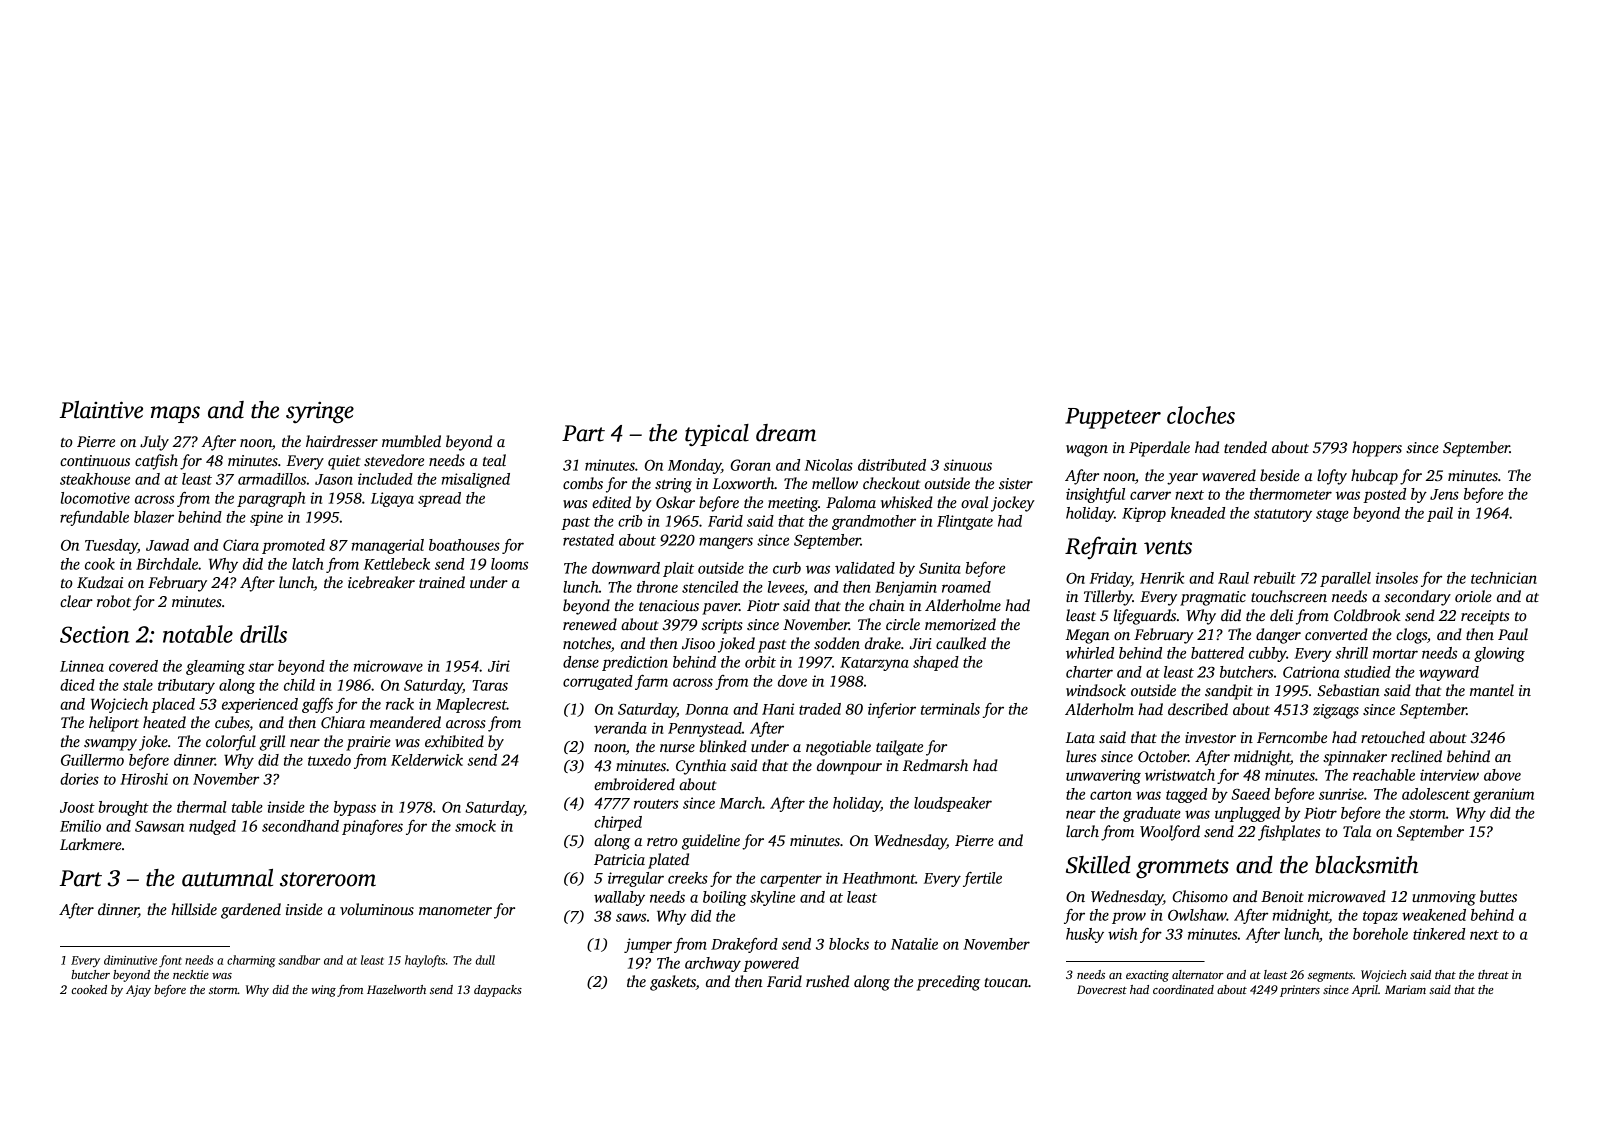  What do you see at coordinates (1498, 896) in the image?
I see `buttes` at bounding box center [1498, 896].
